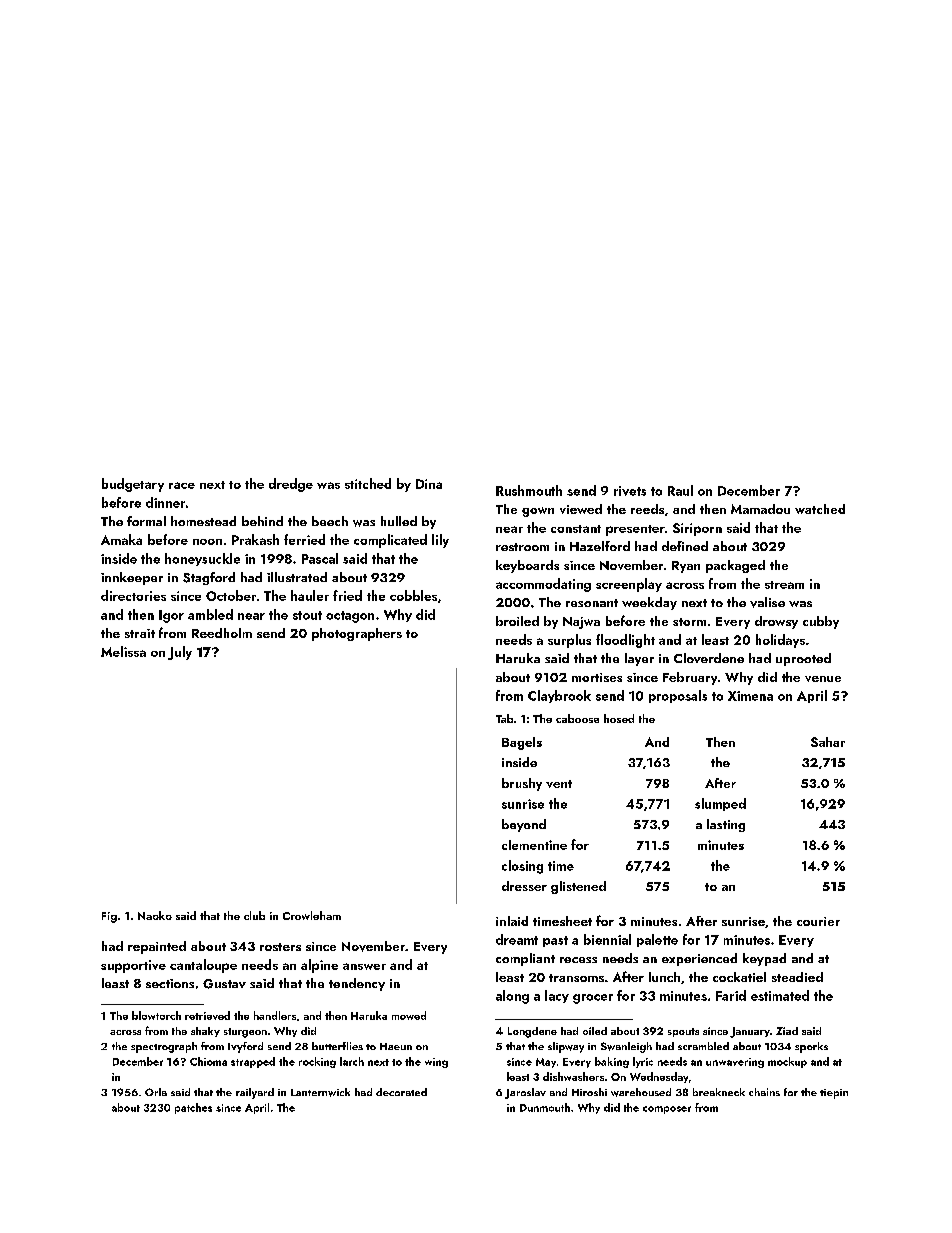  Describe the element at coordinates (818, 921) in the document. I see `courier` at that location.
